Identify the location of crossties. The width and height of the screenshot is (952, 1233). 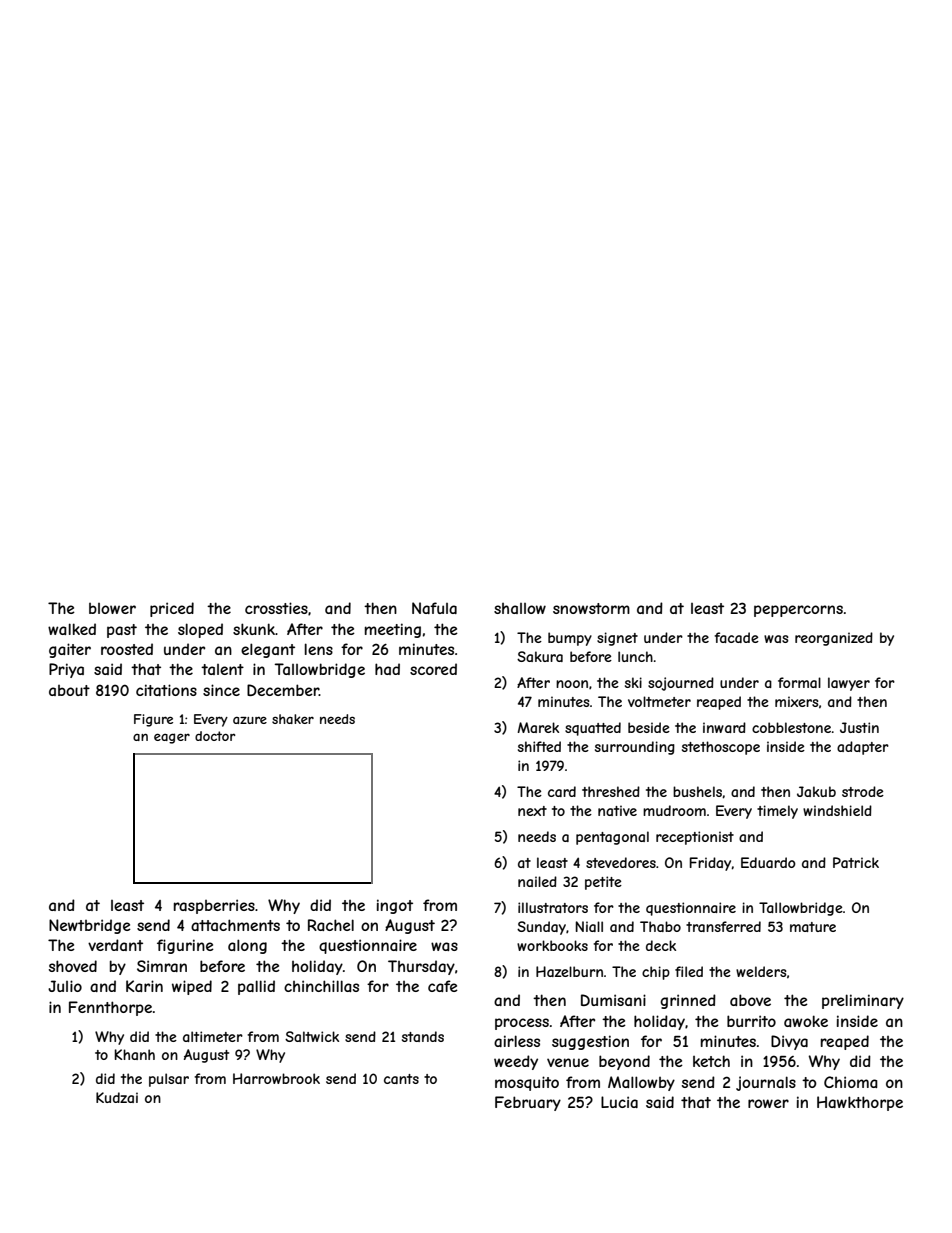
(276, 608).
